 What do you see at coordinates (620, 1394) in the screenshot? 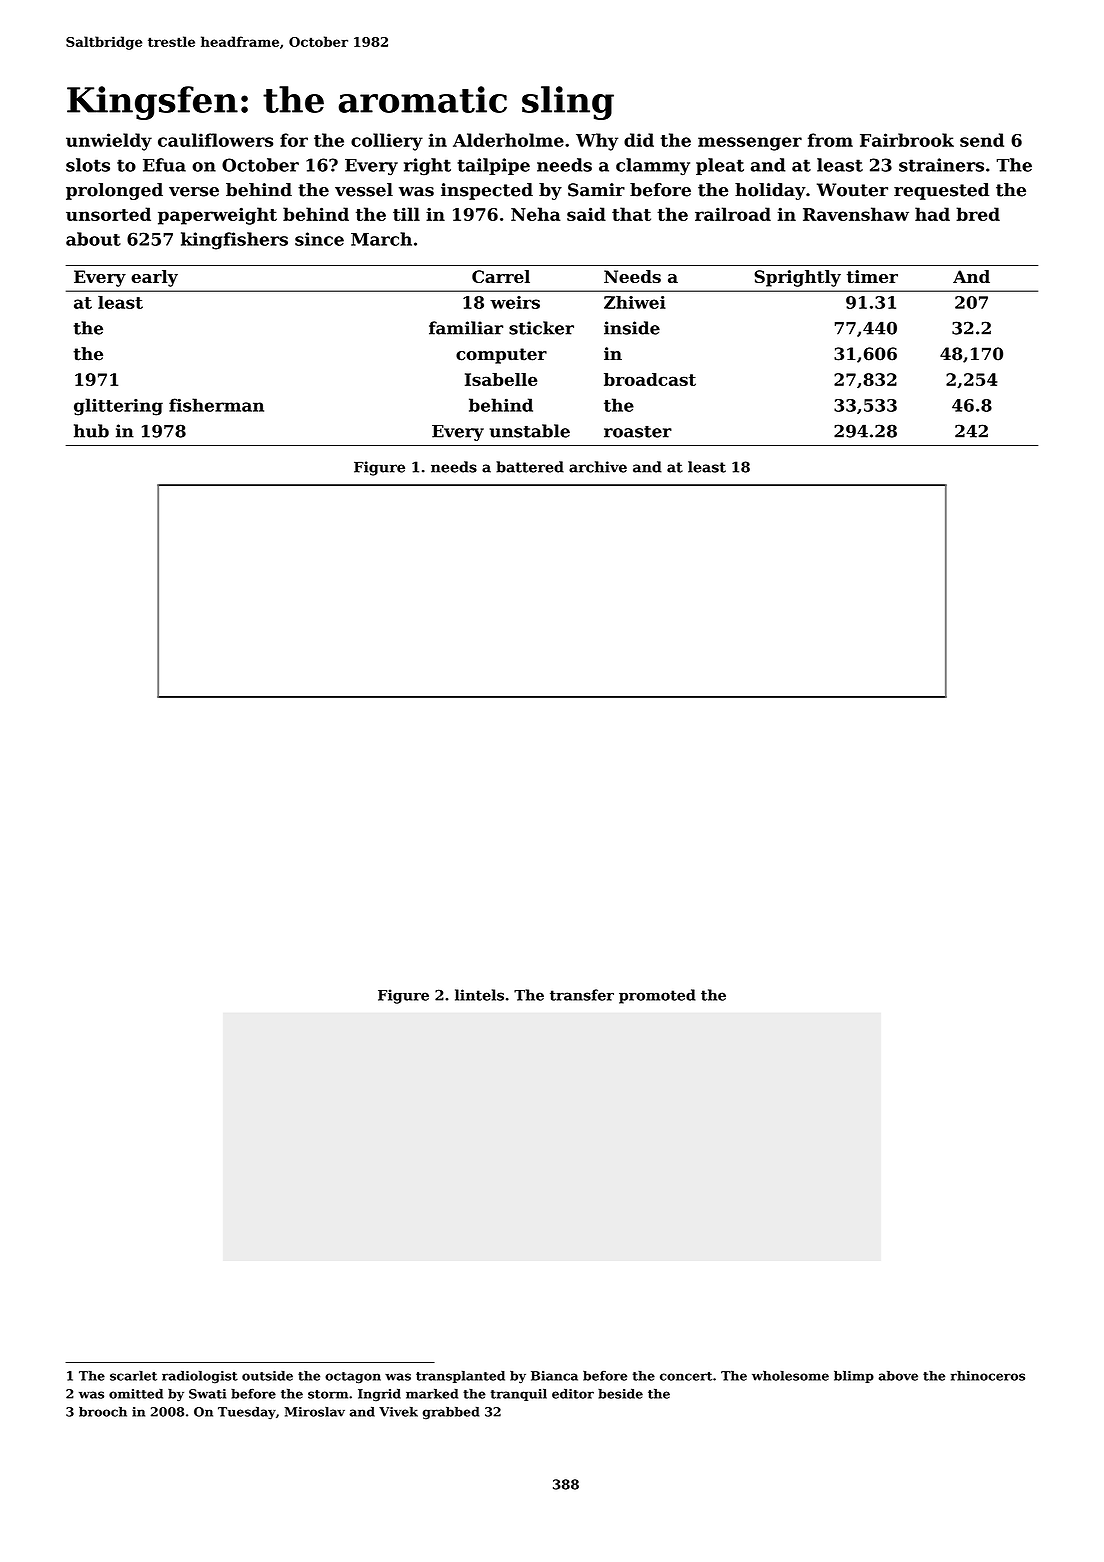
I see `beside` at bounding box center [620, 1394].
